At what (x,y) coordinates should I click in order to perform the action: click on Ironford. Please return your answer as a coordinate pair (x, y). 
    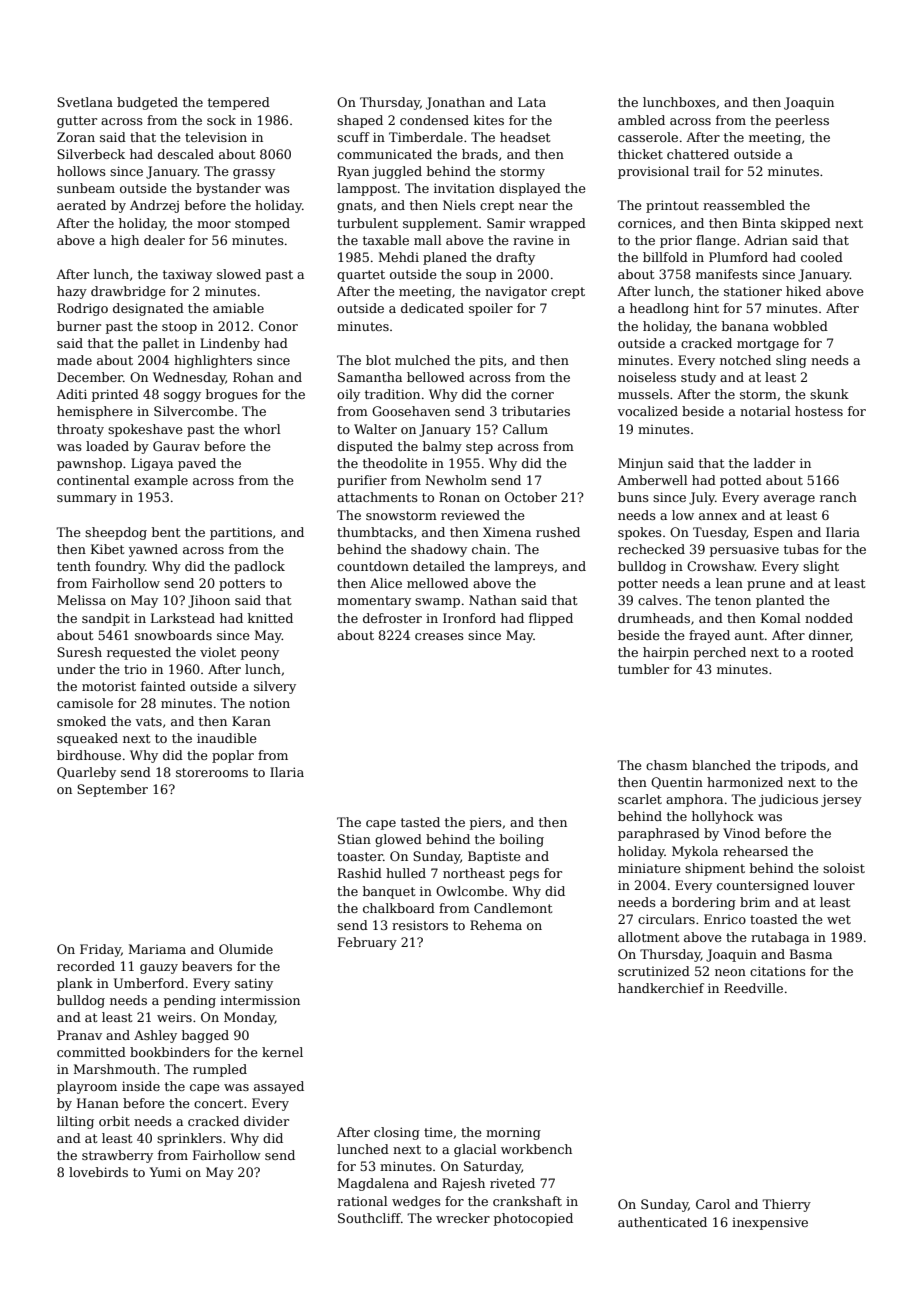
    Looking at the image, I should click on (469, 618).
